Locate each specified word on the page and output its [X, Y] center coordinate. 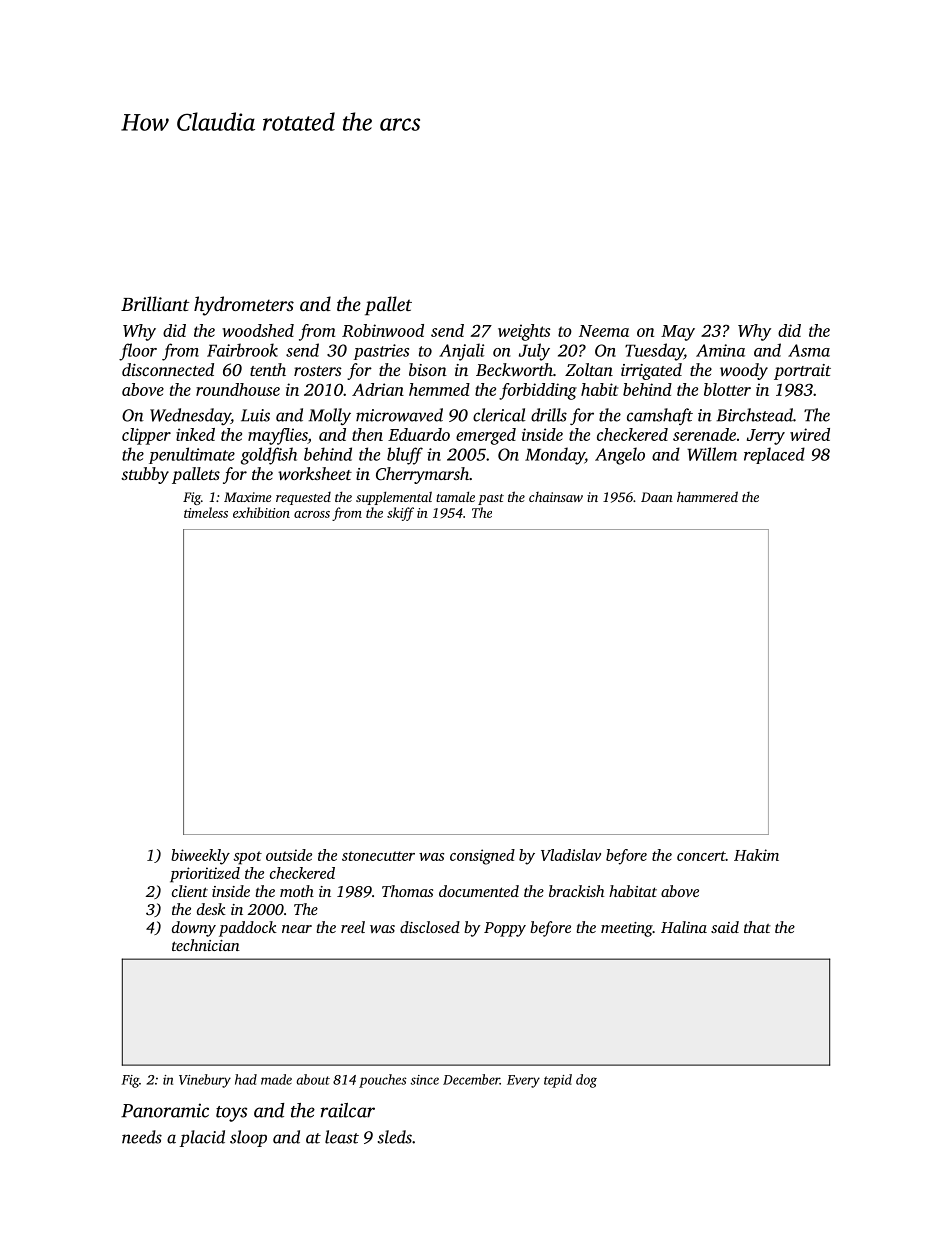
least [342, 1137]
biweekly [200, 857]
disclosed [430, 927]
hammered [707, 496]
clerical [499, 415]
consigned [482, 857]
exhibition [261, 512]
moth [297, 891]
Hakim [756, 855]
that [757, 927]
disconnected [168, 369]
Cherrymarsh [422, 475]
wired [810, 434]
